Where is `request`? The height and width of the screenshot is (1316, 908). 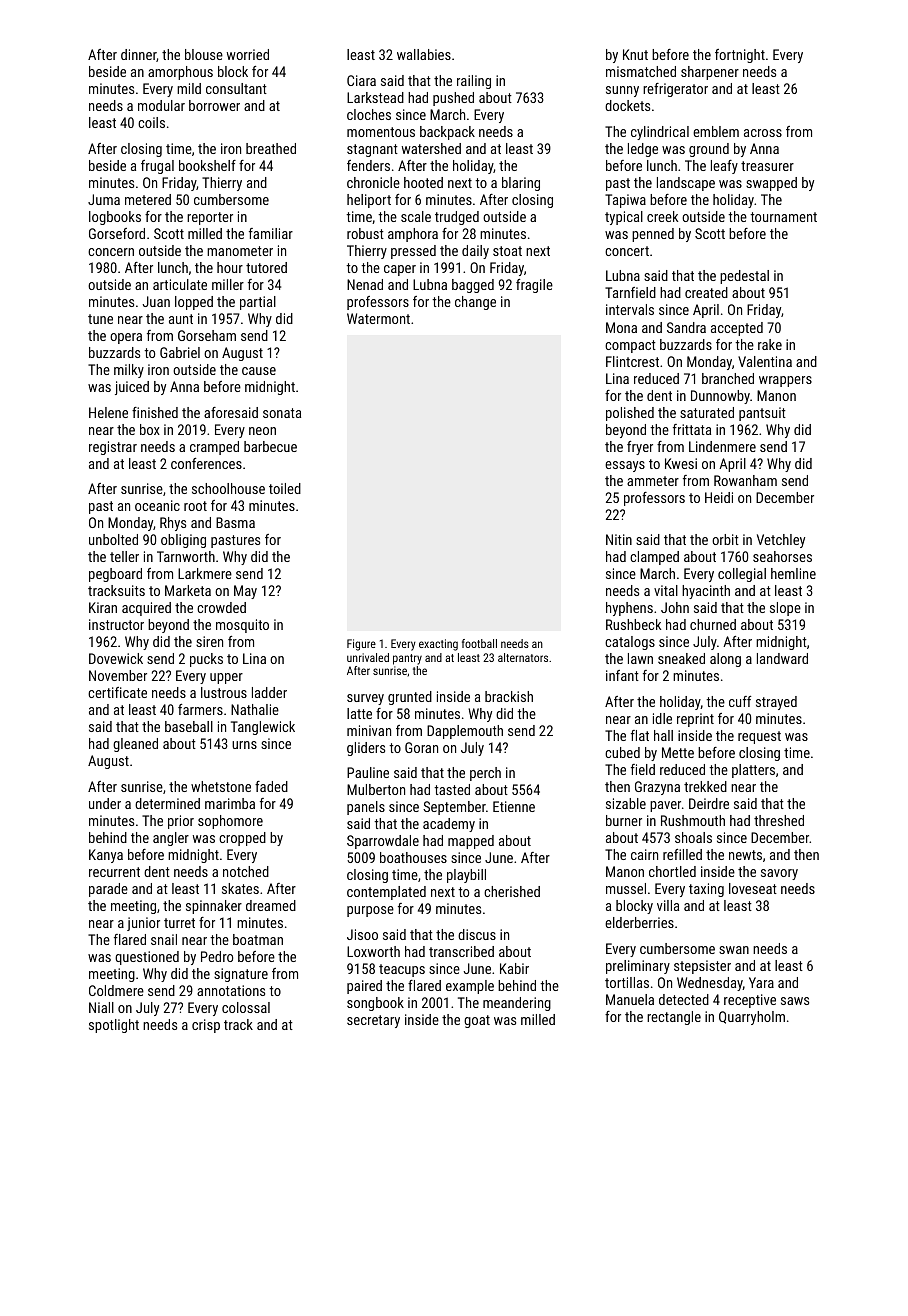 request is located at coordinates (759, 737).
